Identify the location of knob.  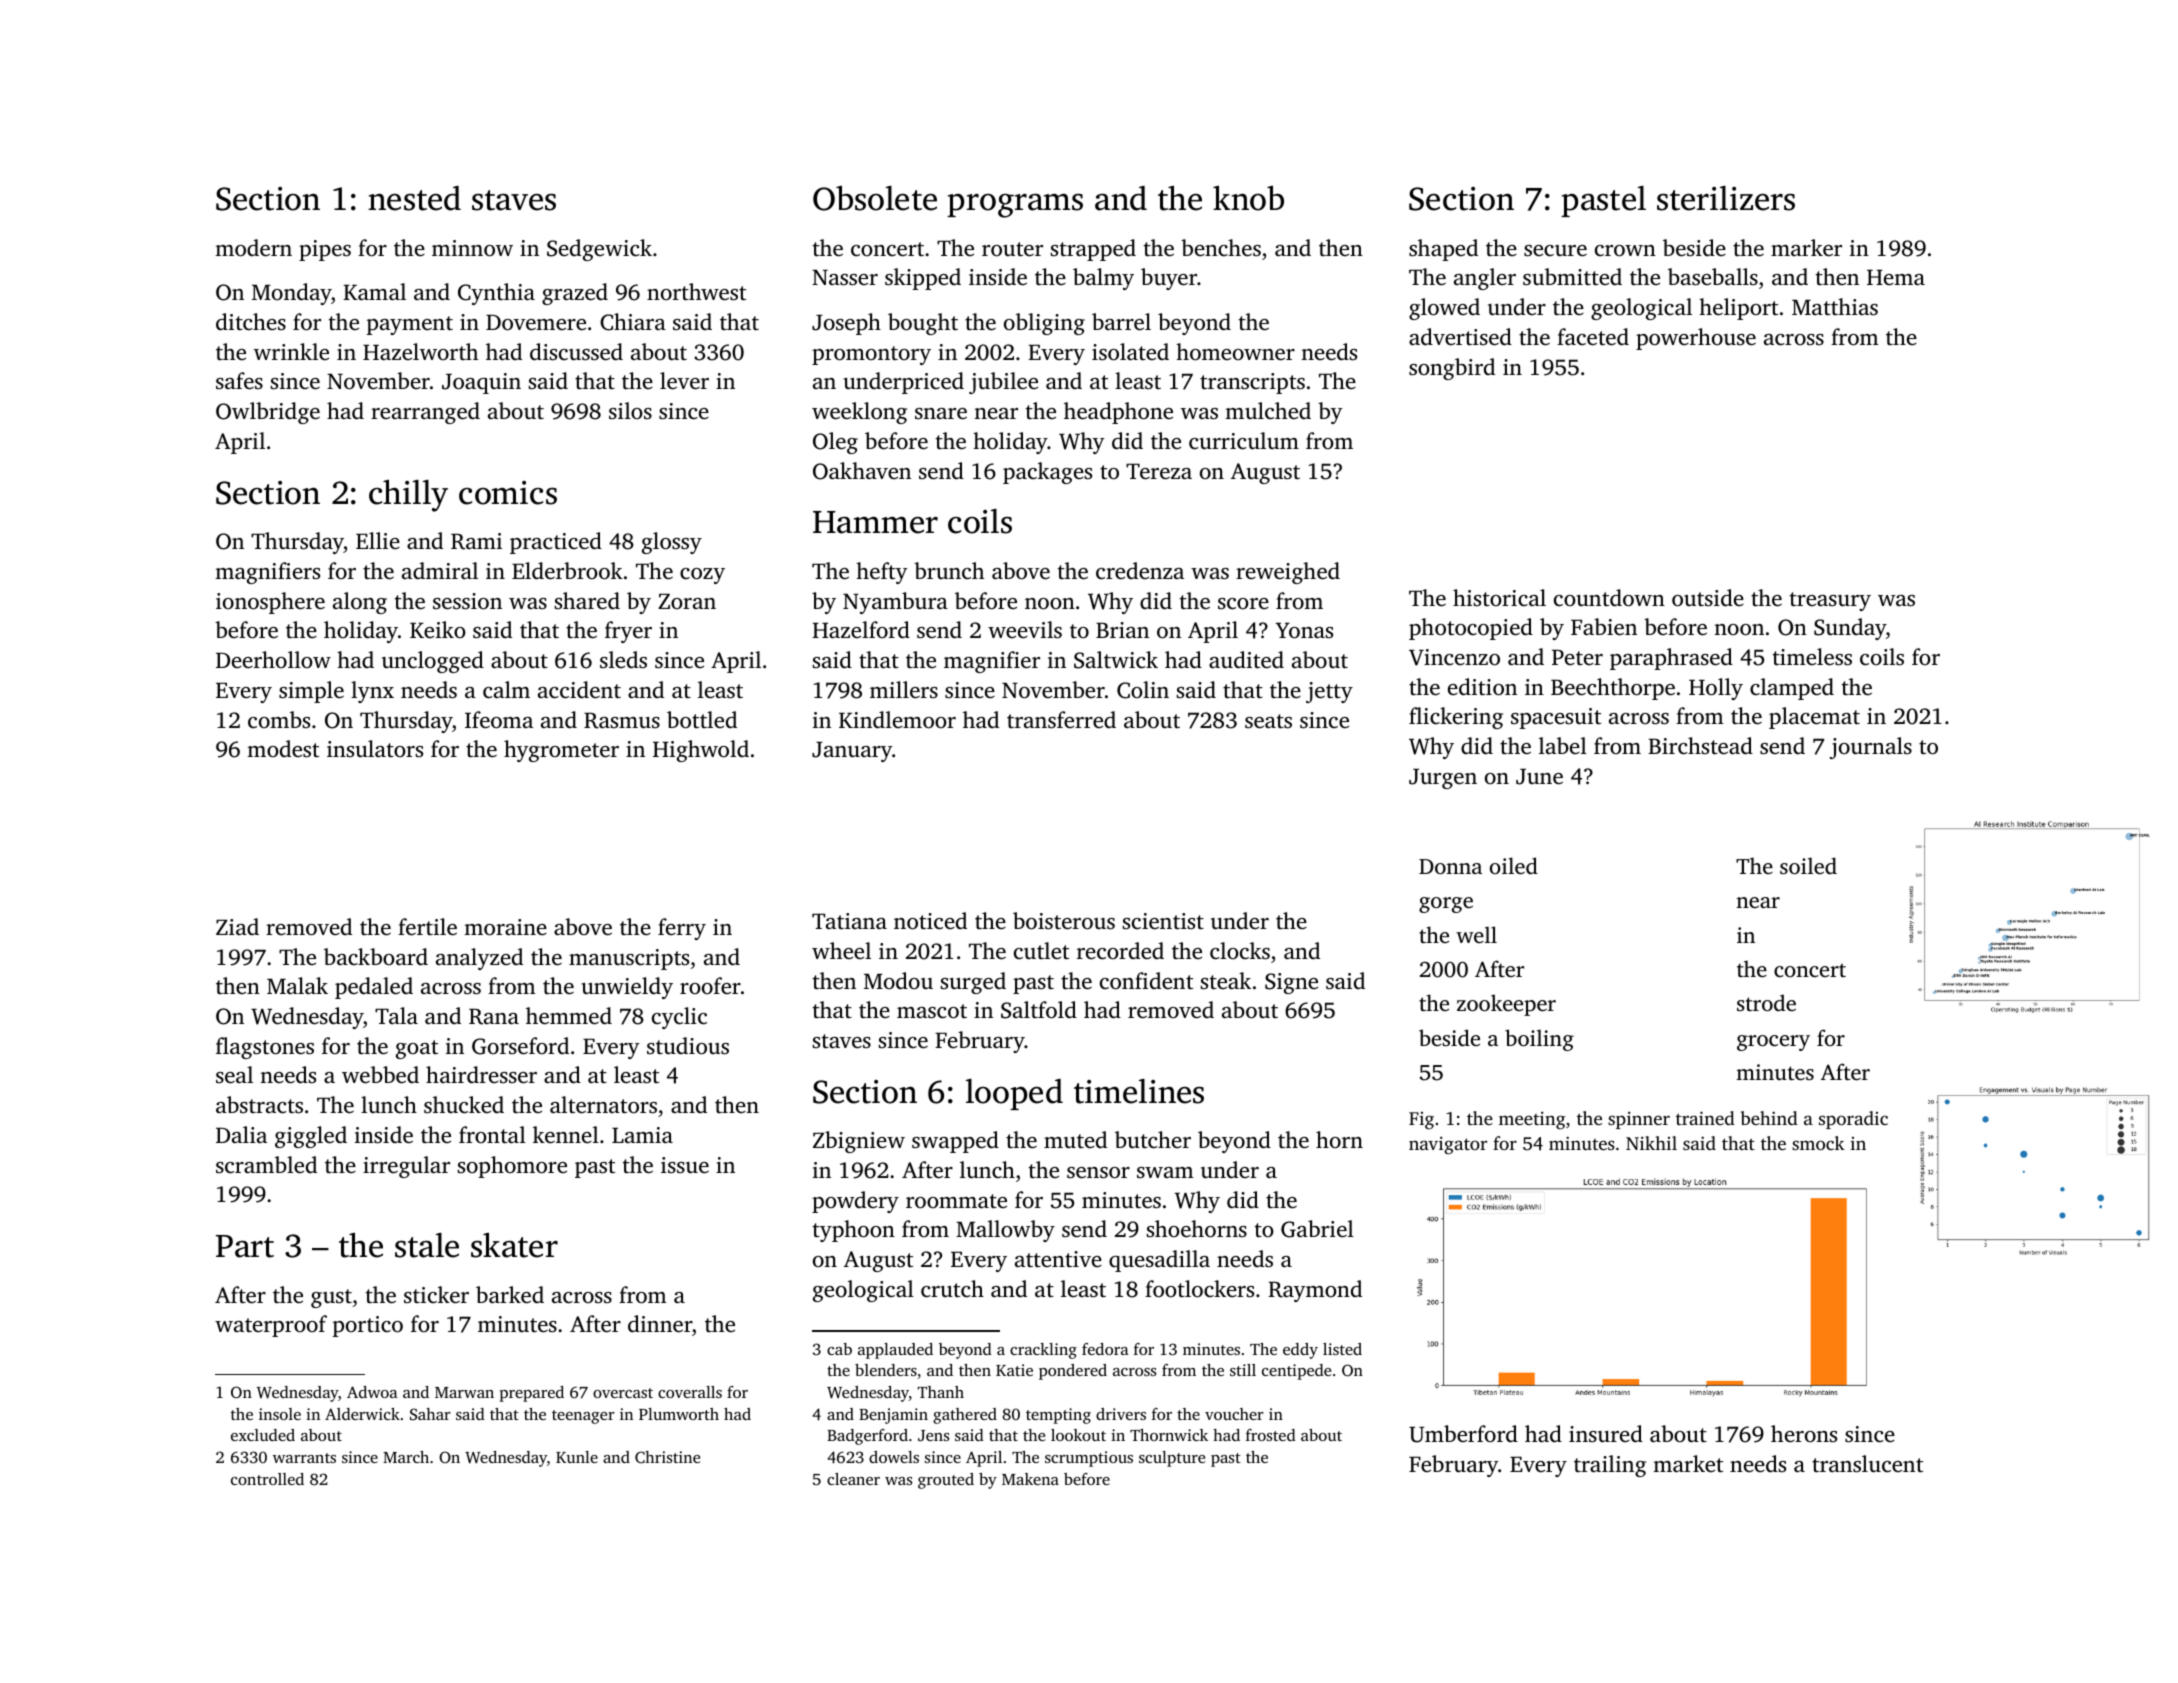
(1248, 198).
